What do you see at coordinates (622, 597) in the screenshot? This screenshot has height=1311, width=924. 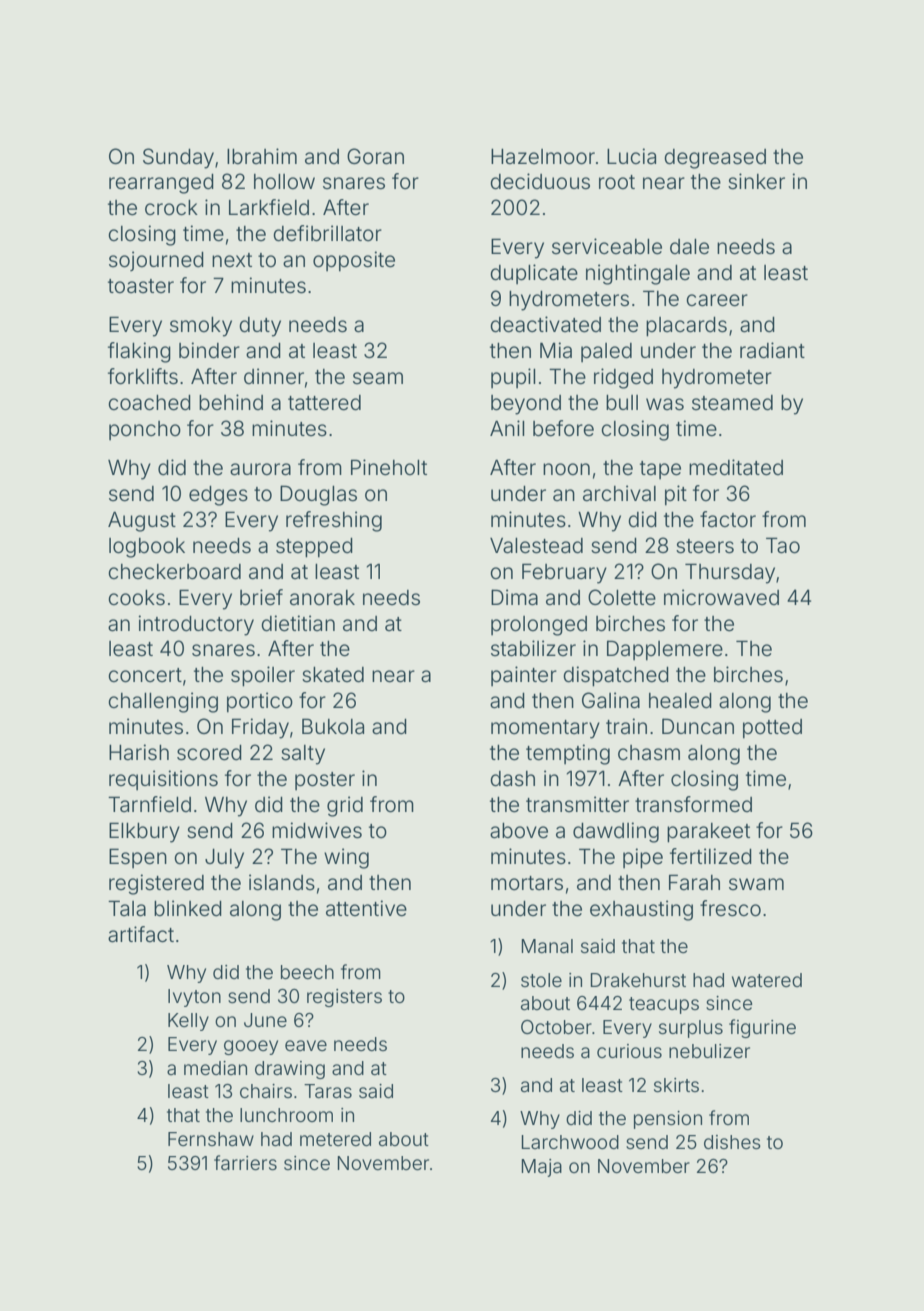 I see `Colette` at bounding box center [622, 597].
